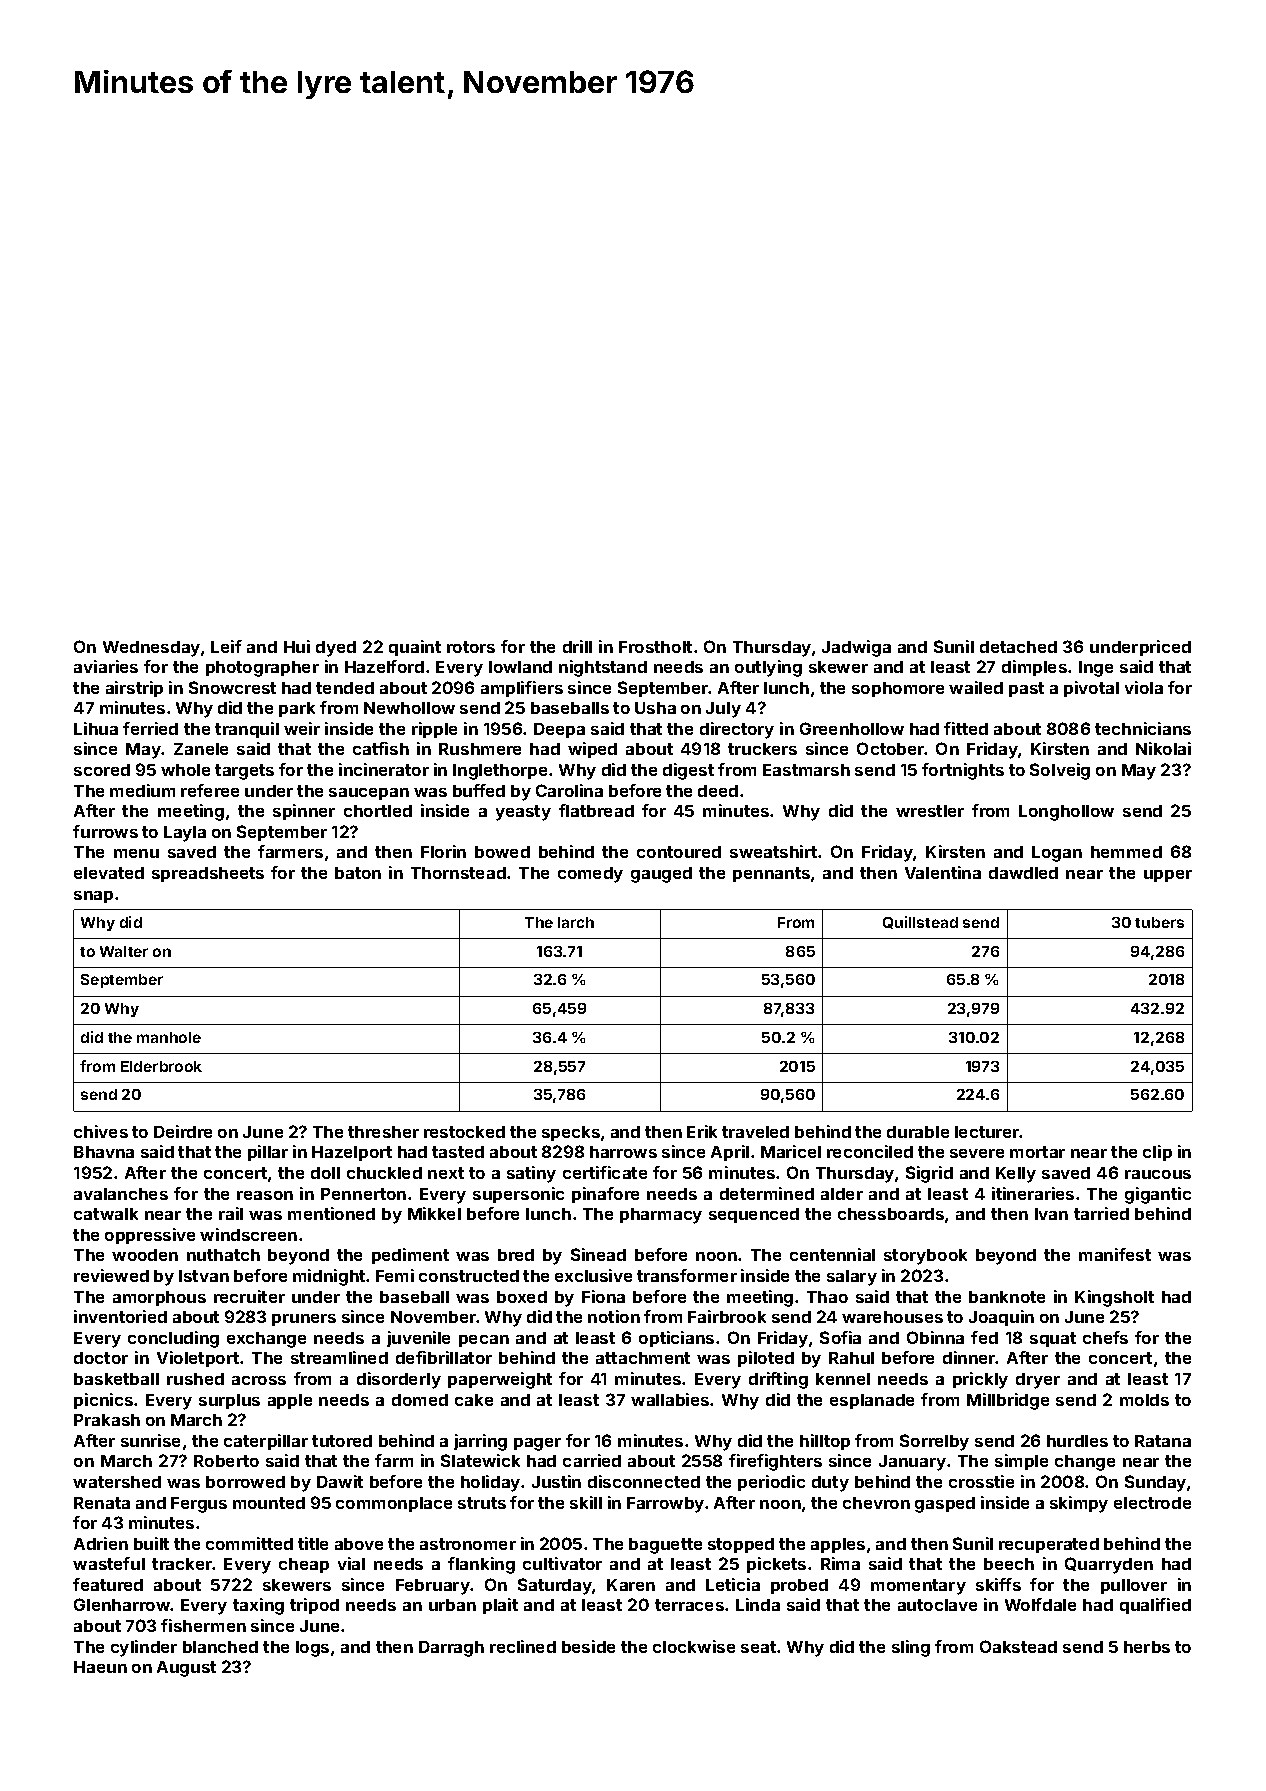 Image resolution: width=1266 pixels, height=1791 pixels. What do you see at coordinates (1105, 1337) in the page?
I see `chefs` at bounding box center [1105, 1337].
